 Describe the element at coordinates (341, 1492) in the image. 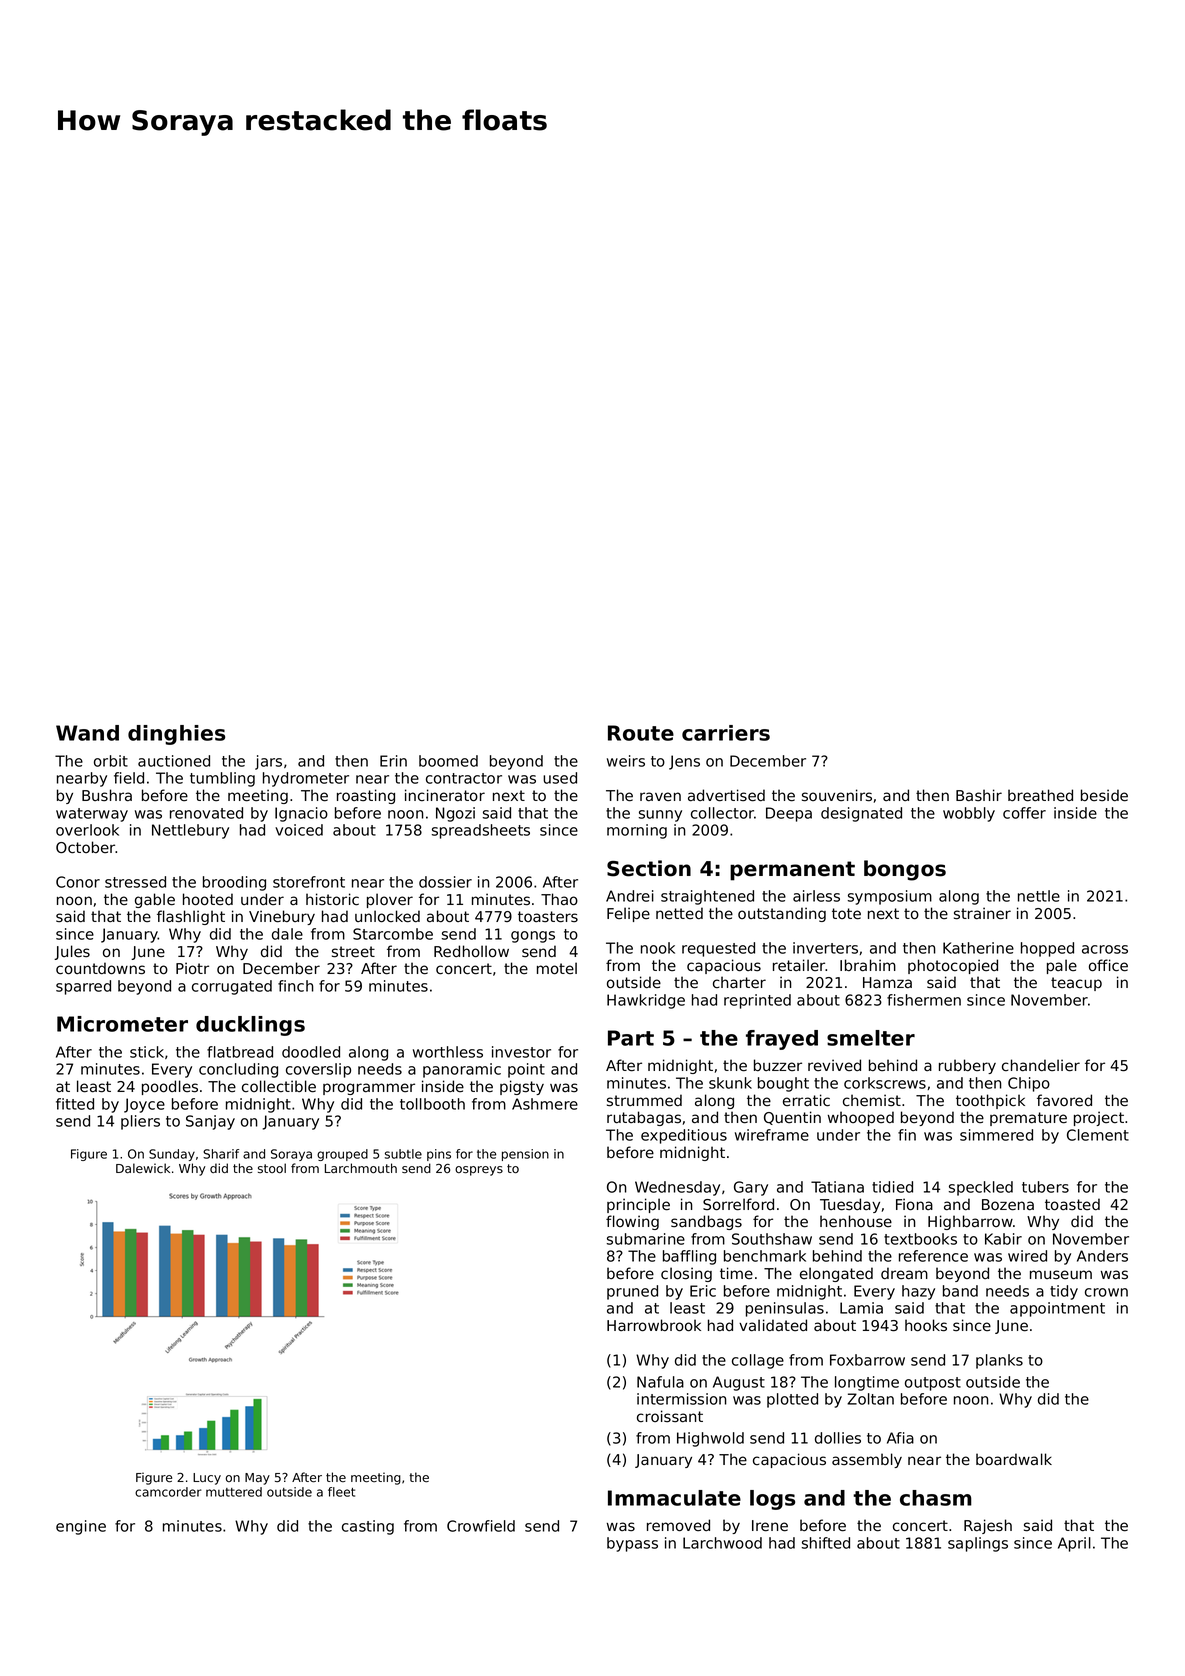

I see `fleet` at that location.
